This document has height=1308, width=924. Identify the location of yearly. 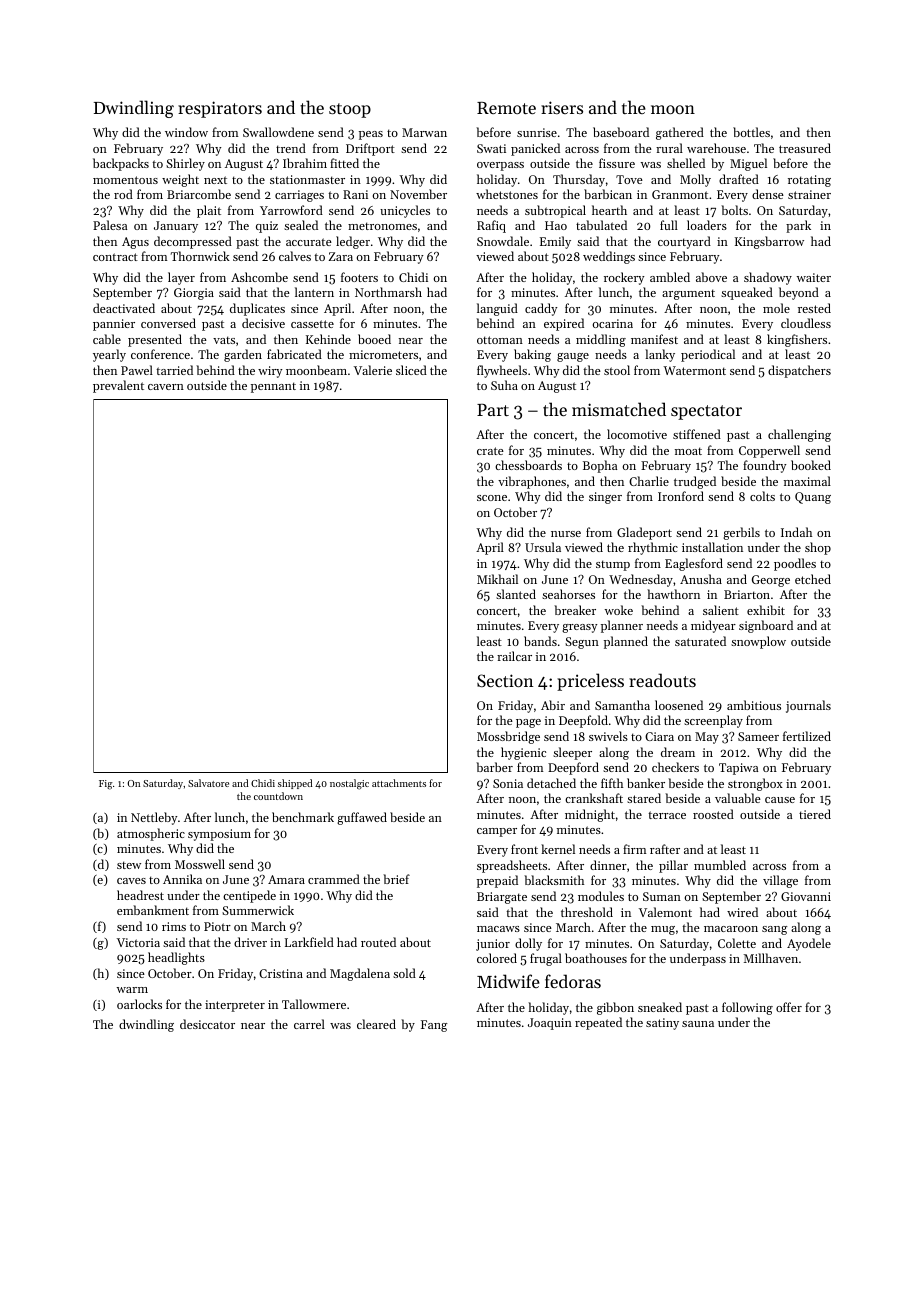
(109, 355).
